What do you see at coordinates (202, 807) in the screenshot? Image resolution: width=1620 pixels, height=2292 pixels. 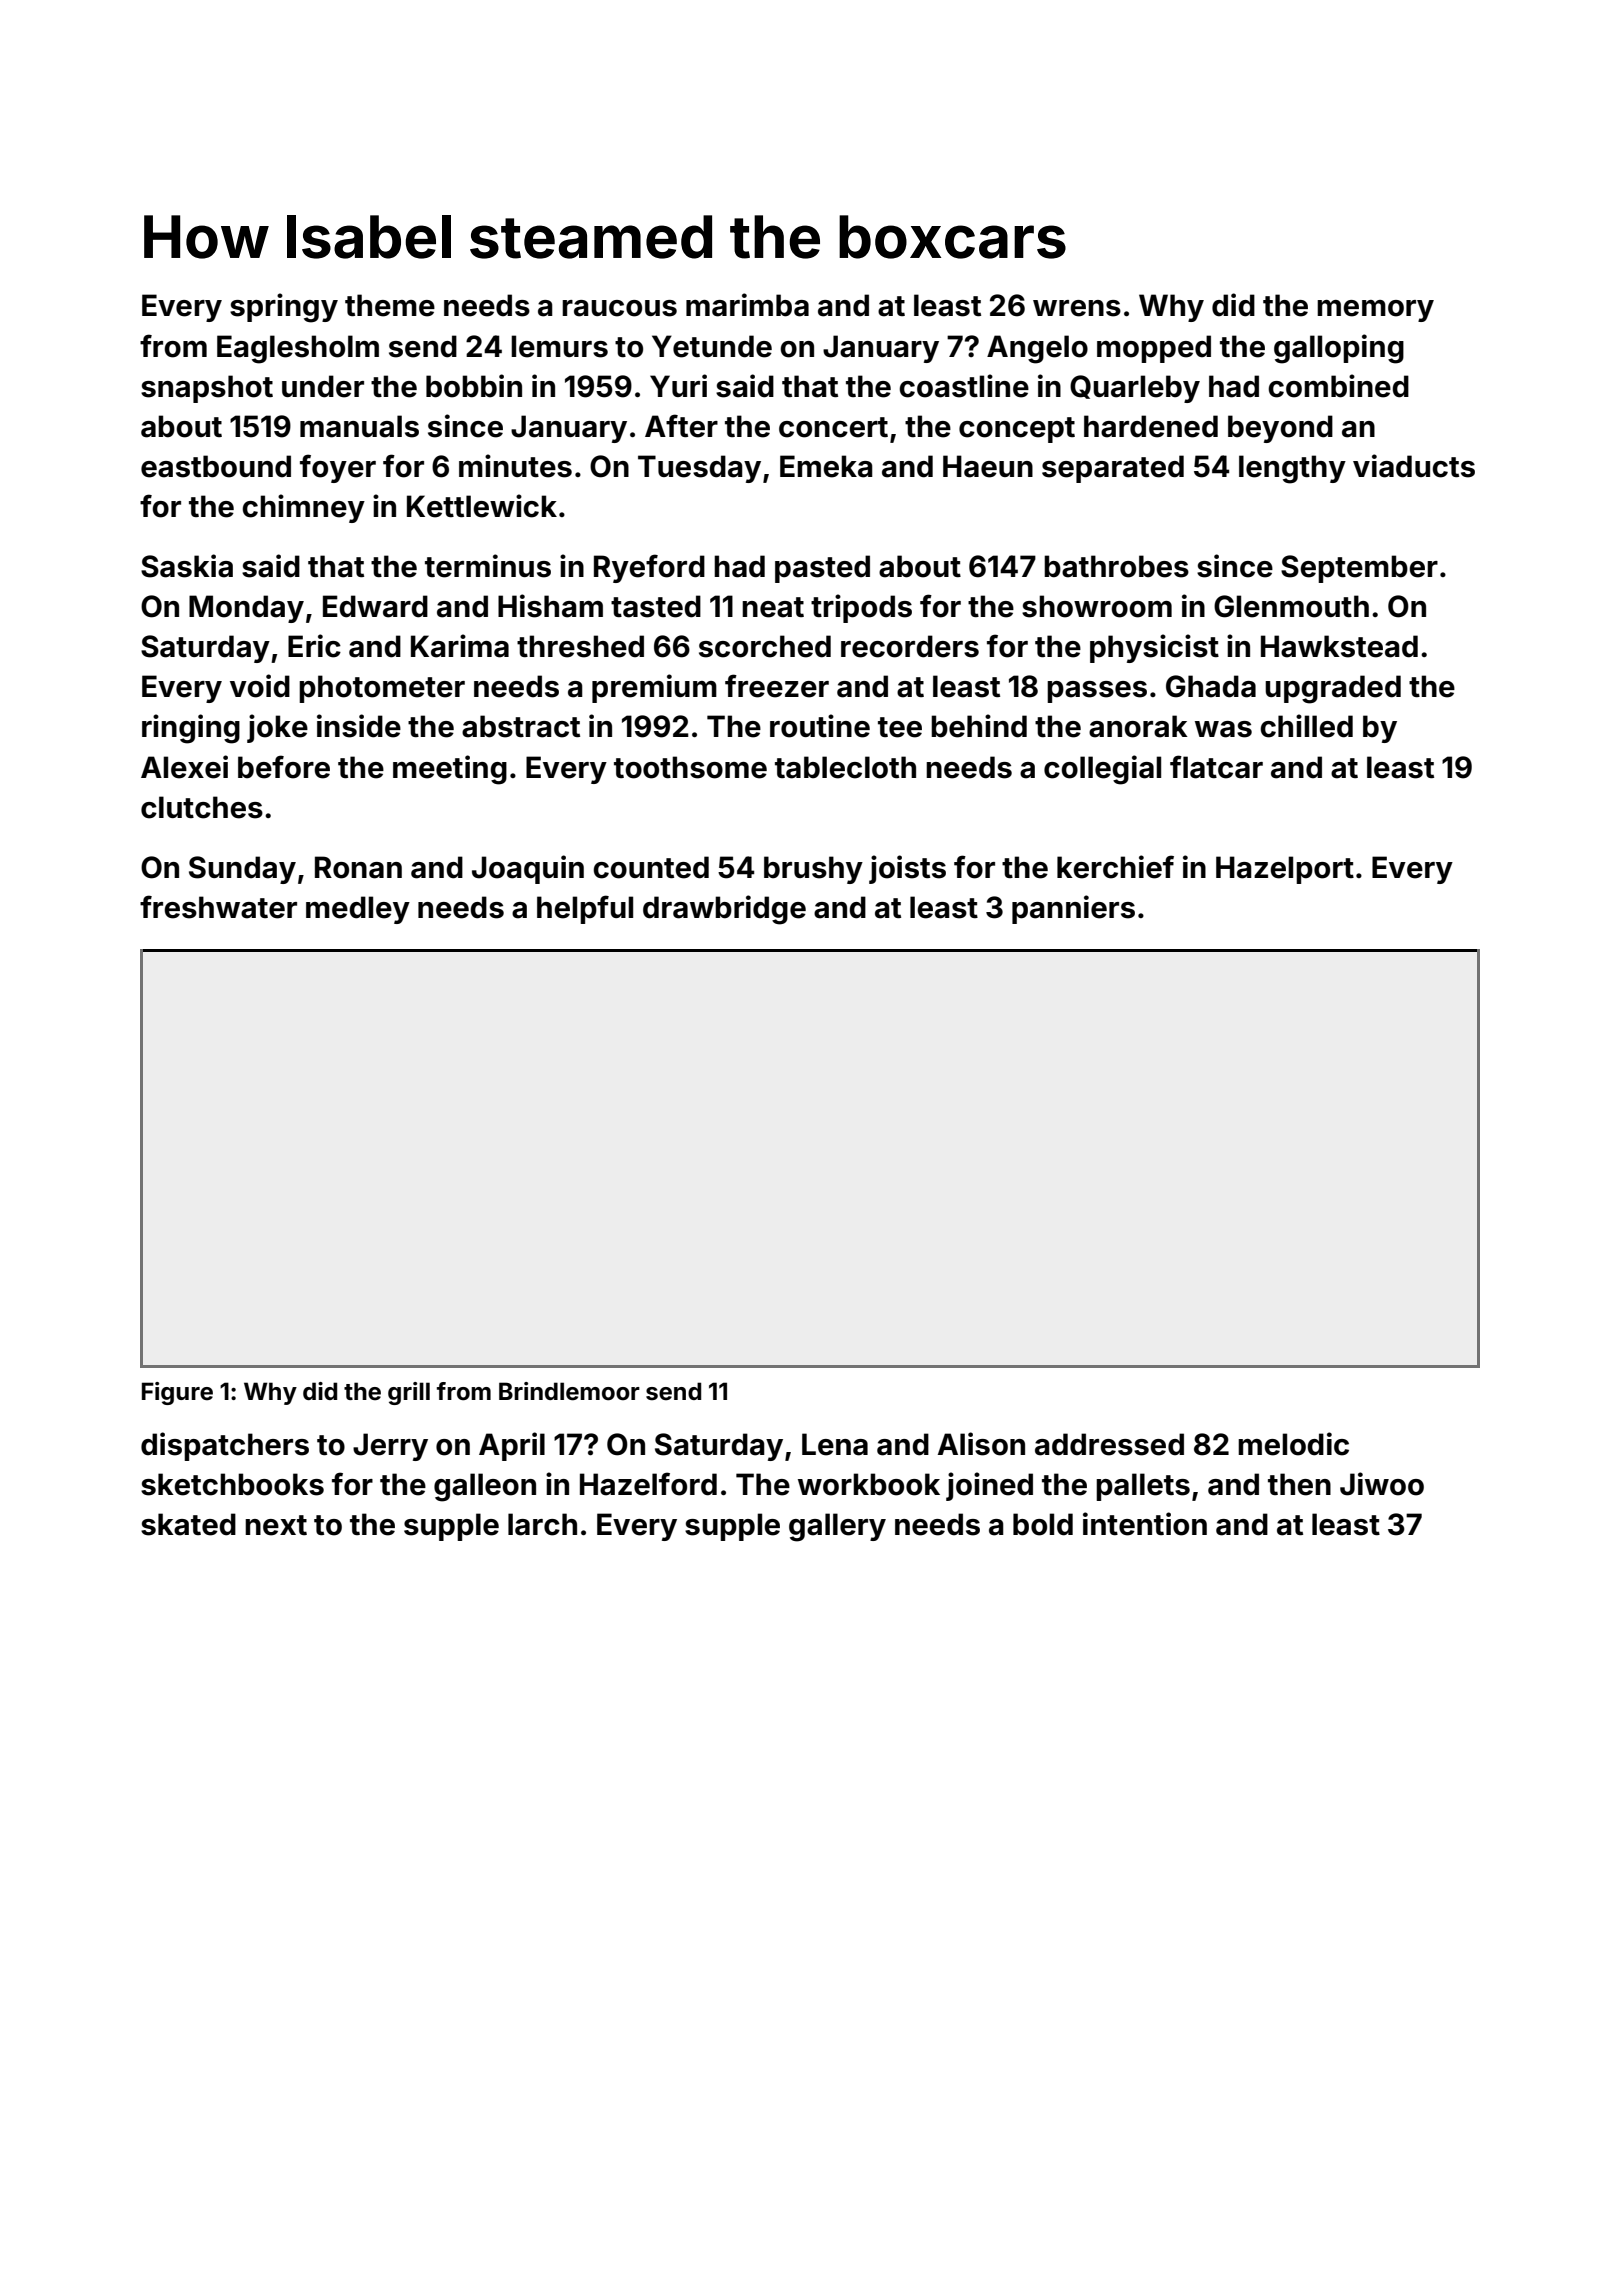 I see `clutches` at bounding box center [202, 807].
